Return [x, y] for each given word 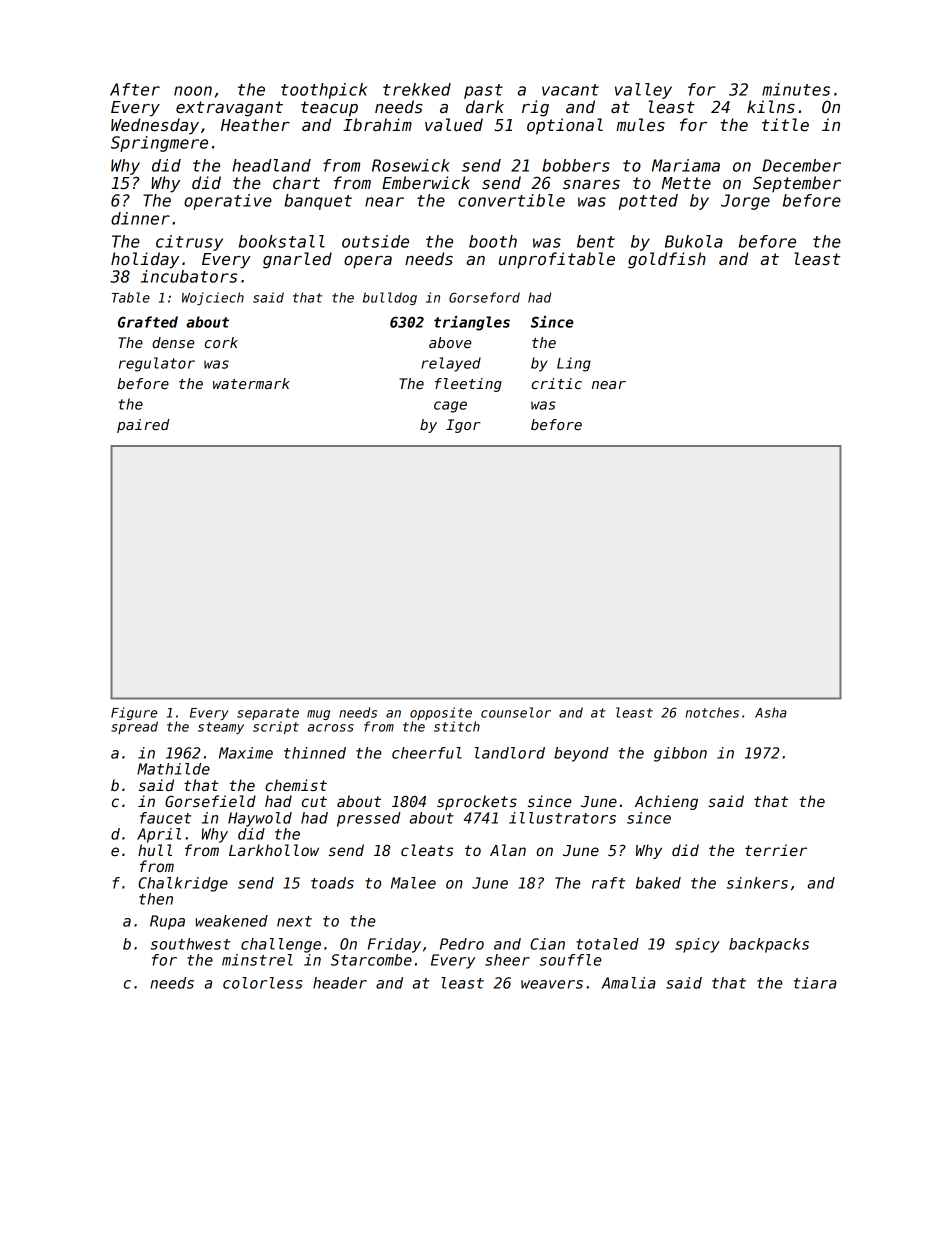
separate [268, 714]
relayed [451, 364]
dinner [140, 218]
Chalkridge [183, 884]
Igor [463, 426]
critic [557, 383]
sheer [507, 960]
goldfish [667, 260]
